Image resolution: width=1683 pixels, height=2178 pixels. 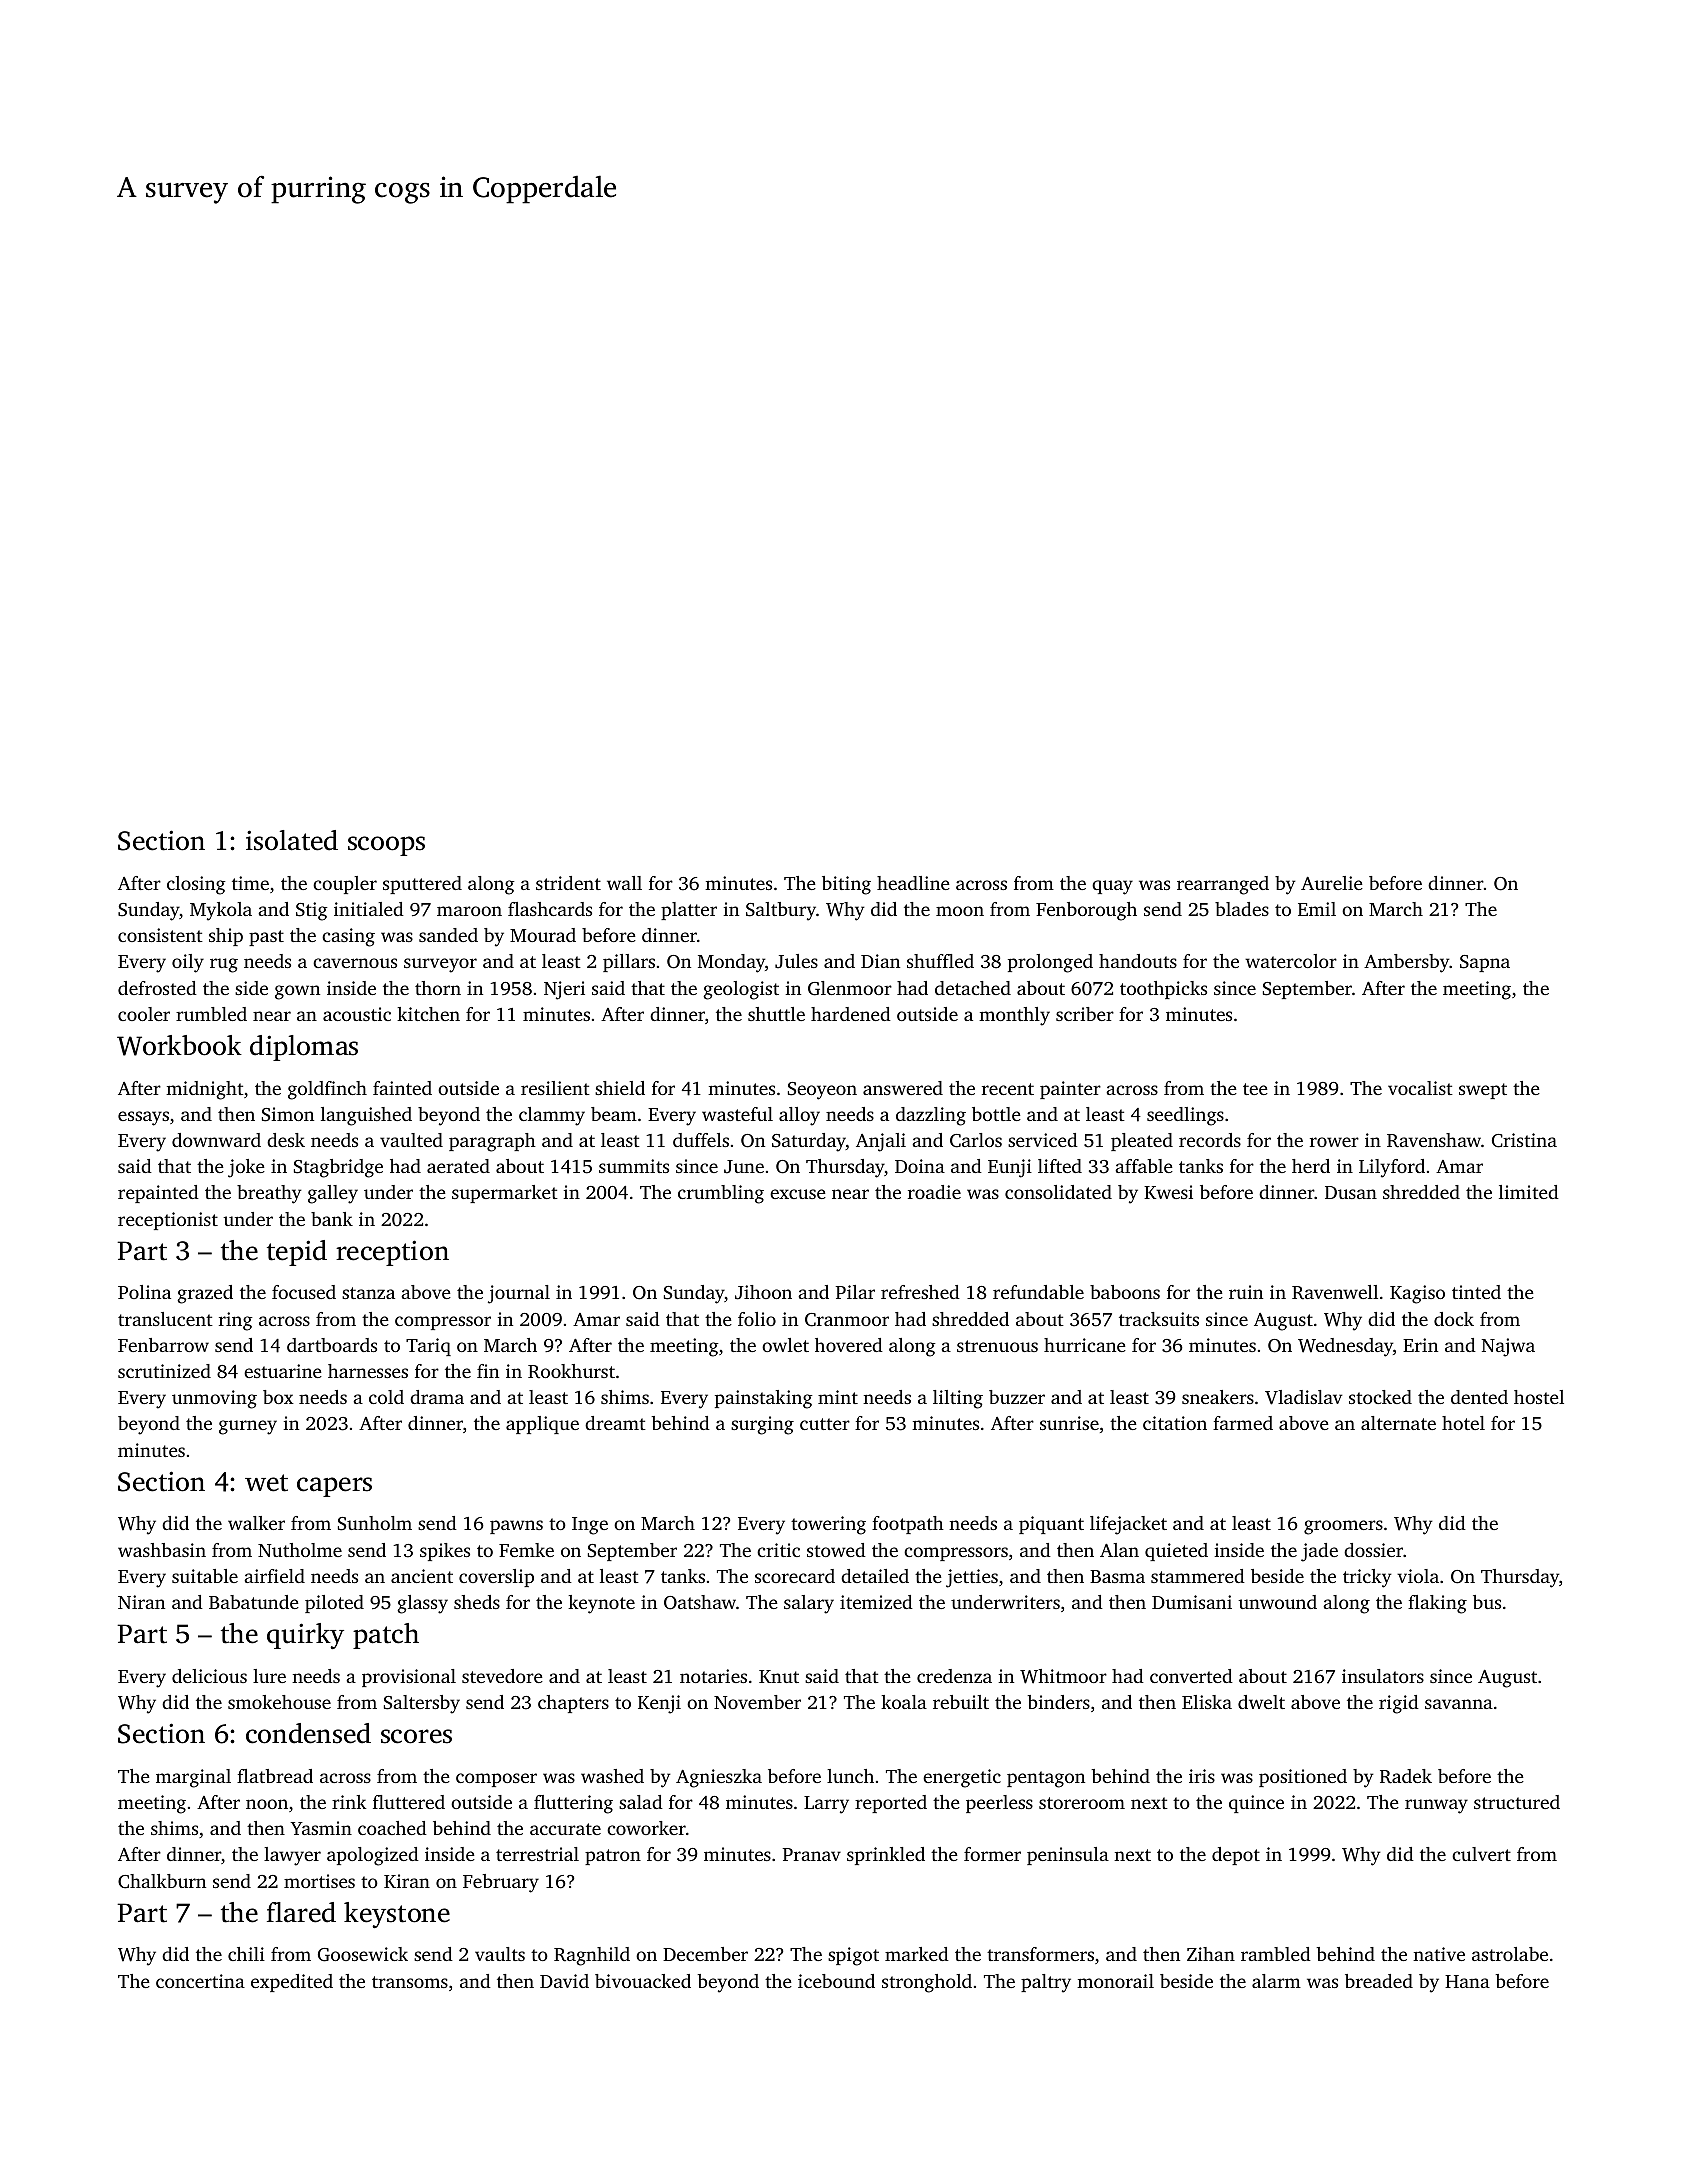 What do you see at coordinates (960, 911) in the screenshot?
I see `moon` at bounding box center [960, 911].
